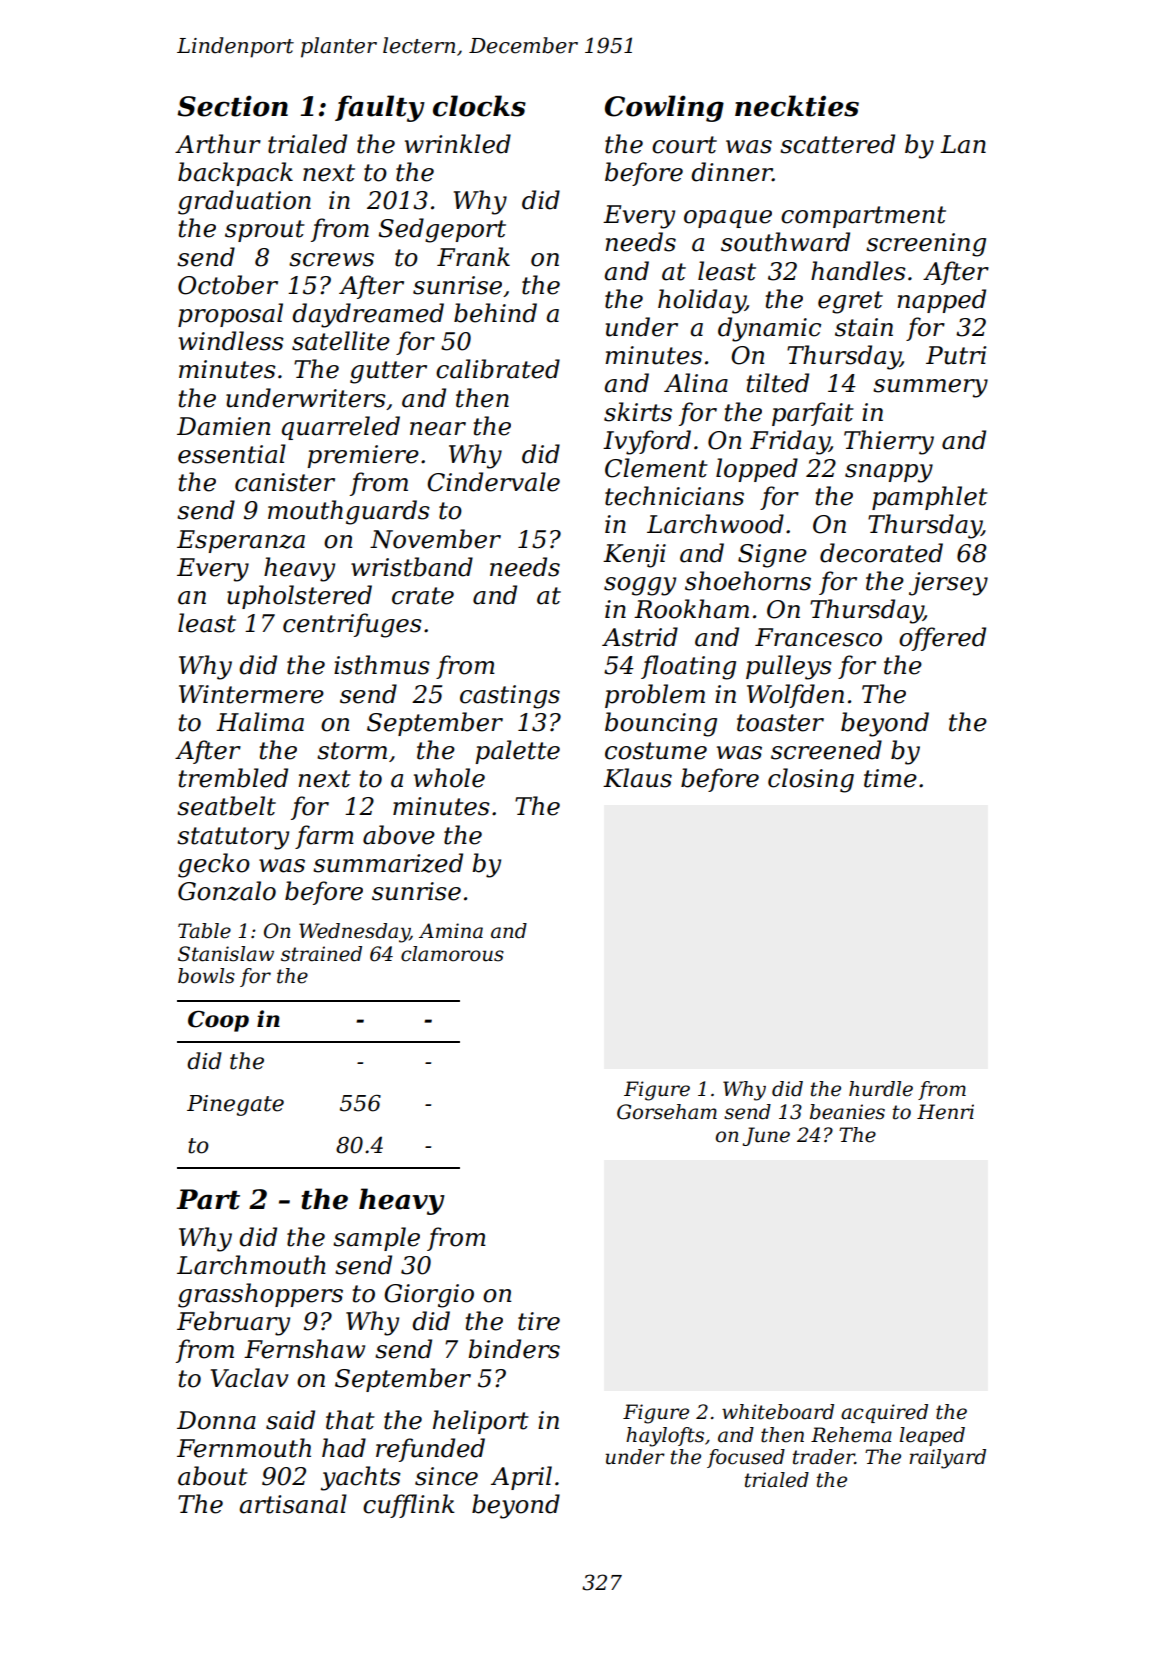  Describe the element at coordinates (214, 865) in the screenshot. I see `gecko` at that location.
